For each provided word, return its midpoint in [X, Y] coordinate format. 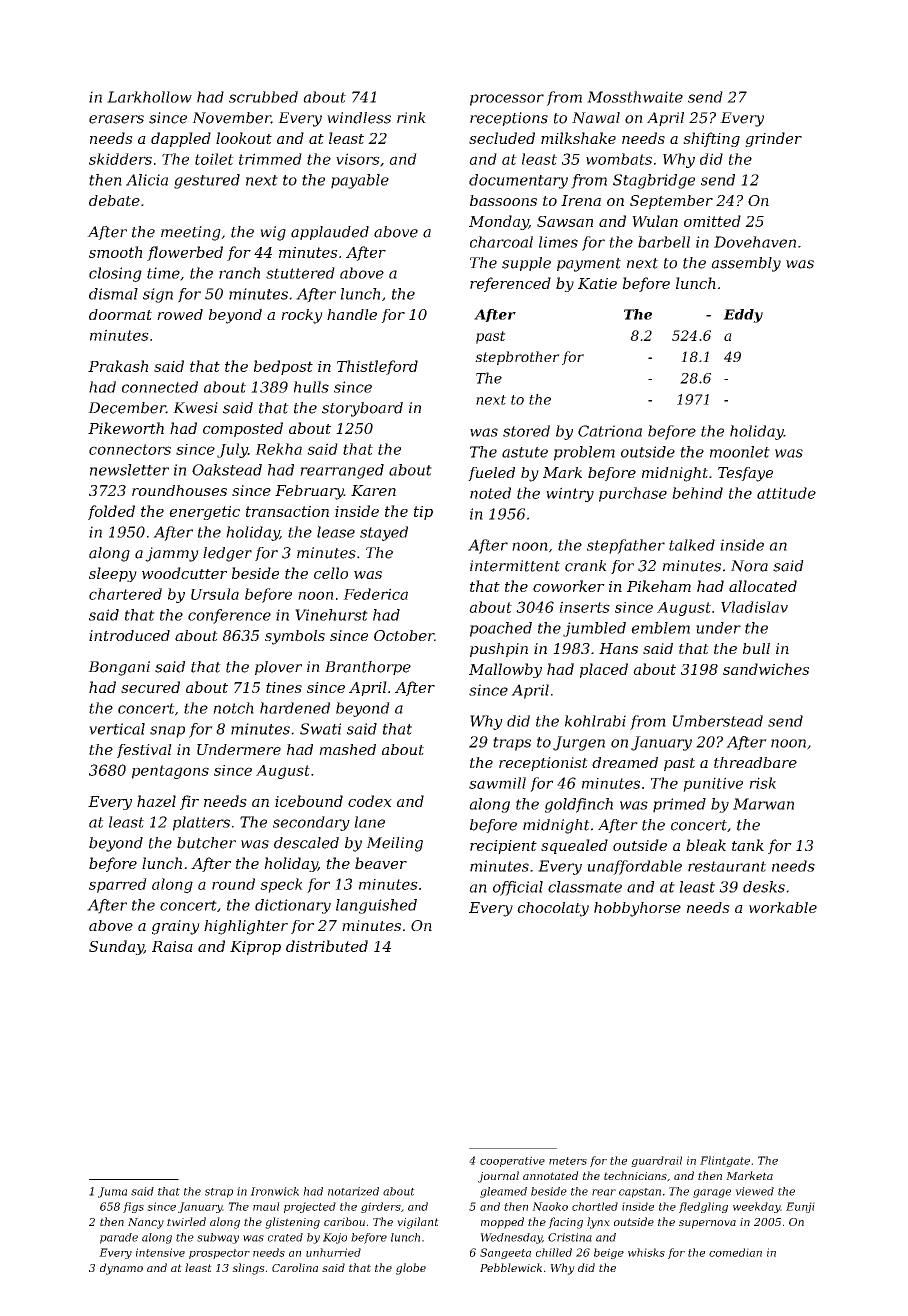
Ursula [215, 594]
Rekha [278, 449]
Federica [375, 594]
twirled [186, 1221]
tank [748, 845]
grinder [773, 139]
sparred [118, 885]
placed [604, 670]
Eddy [743, 316]
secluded [502, 138]
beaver [381, 863]
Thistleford [377, 367]
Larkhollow [149, 97]
